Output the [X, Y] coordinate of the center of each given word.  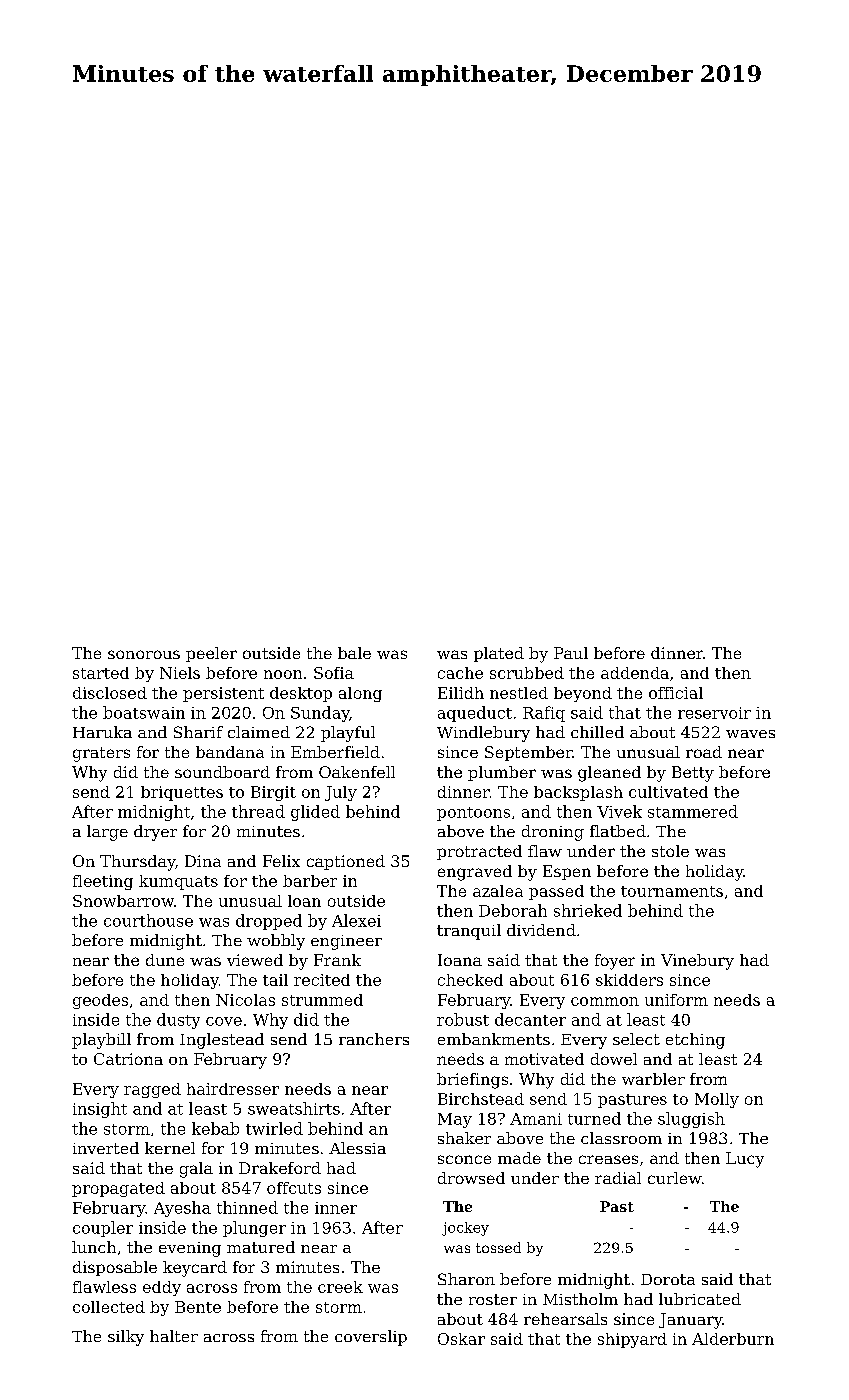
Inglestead [222, 1041]
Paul [571, 653]
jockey [465, 1229]
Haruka [102, 732]
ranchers [374, 1039]
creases [608, 1159]
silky [126, 1338]
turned [594, 1118]
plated [499, 654]
